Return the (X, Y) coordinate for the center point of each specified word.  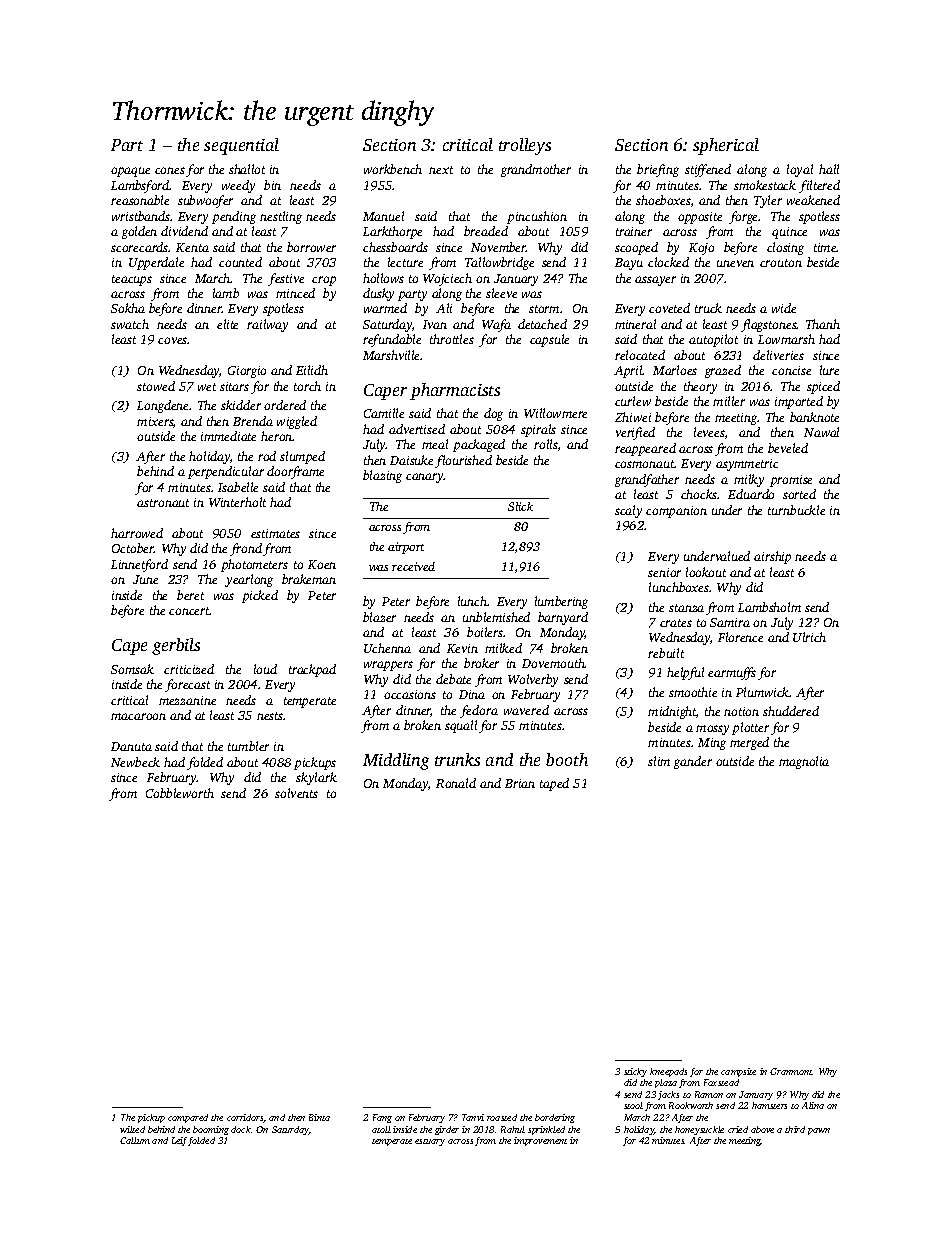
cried (738, 1129)
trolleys (525, 146)
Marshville (392, 355)
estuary (430, 1142)
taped (554, 784)
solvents (296, 793)
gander (693, 762)
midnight (672, 712)
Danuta (131, 746)
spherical (726, 146)
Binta (319, 1117)
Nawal (821, 432)
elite (227, 324)
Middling (396, 761)
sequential (241, 146)
